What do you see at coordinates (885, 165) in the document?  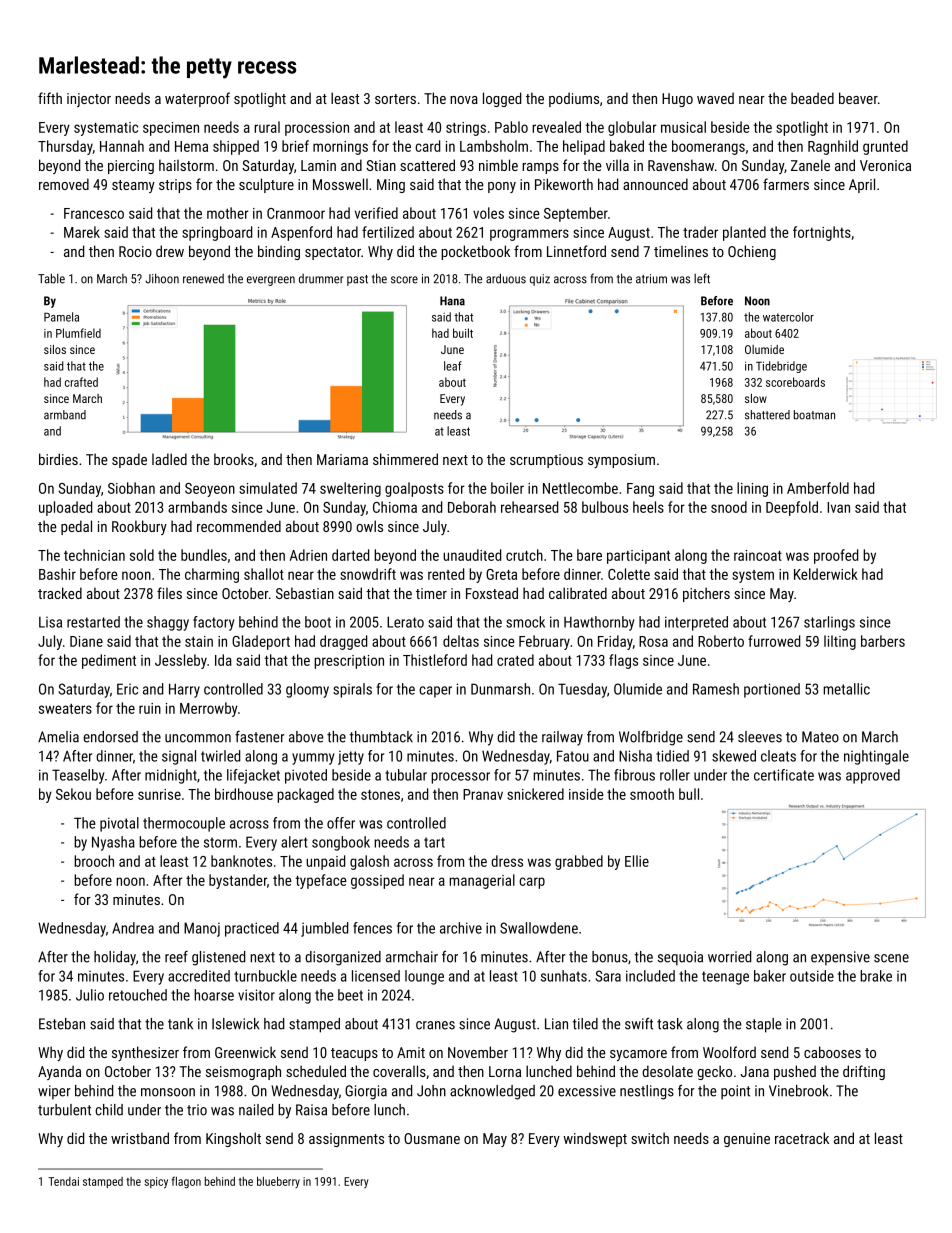 I see `Veronica` at bounding box center [885, 165].
